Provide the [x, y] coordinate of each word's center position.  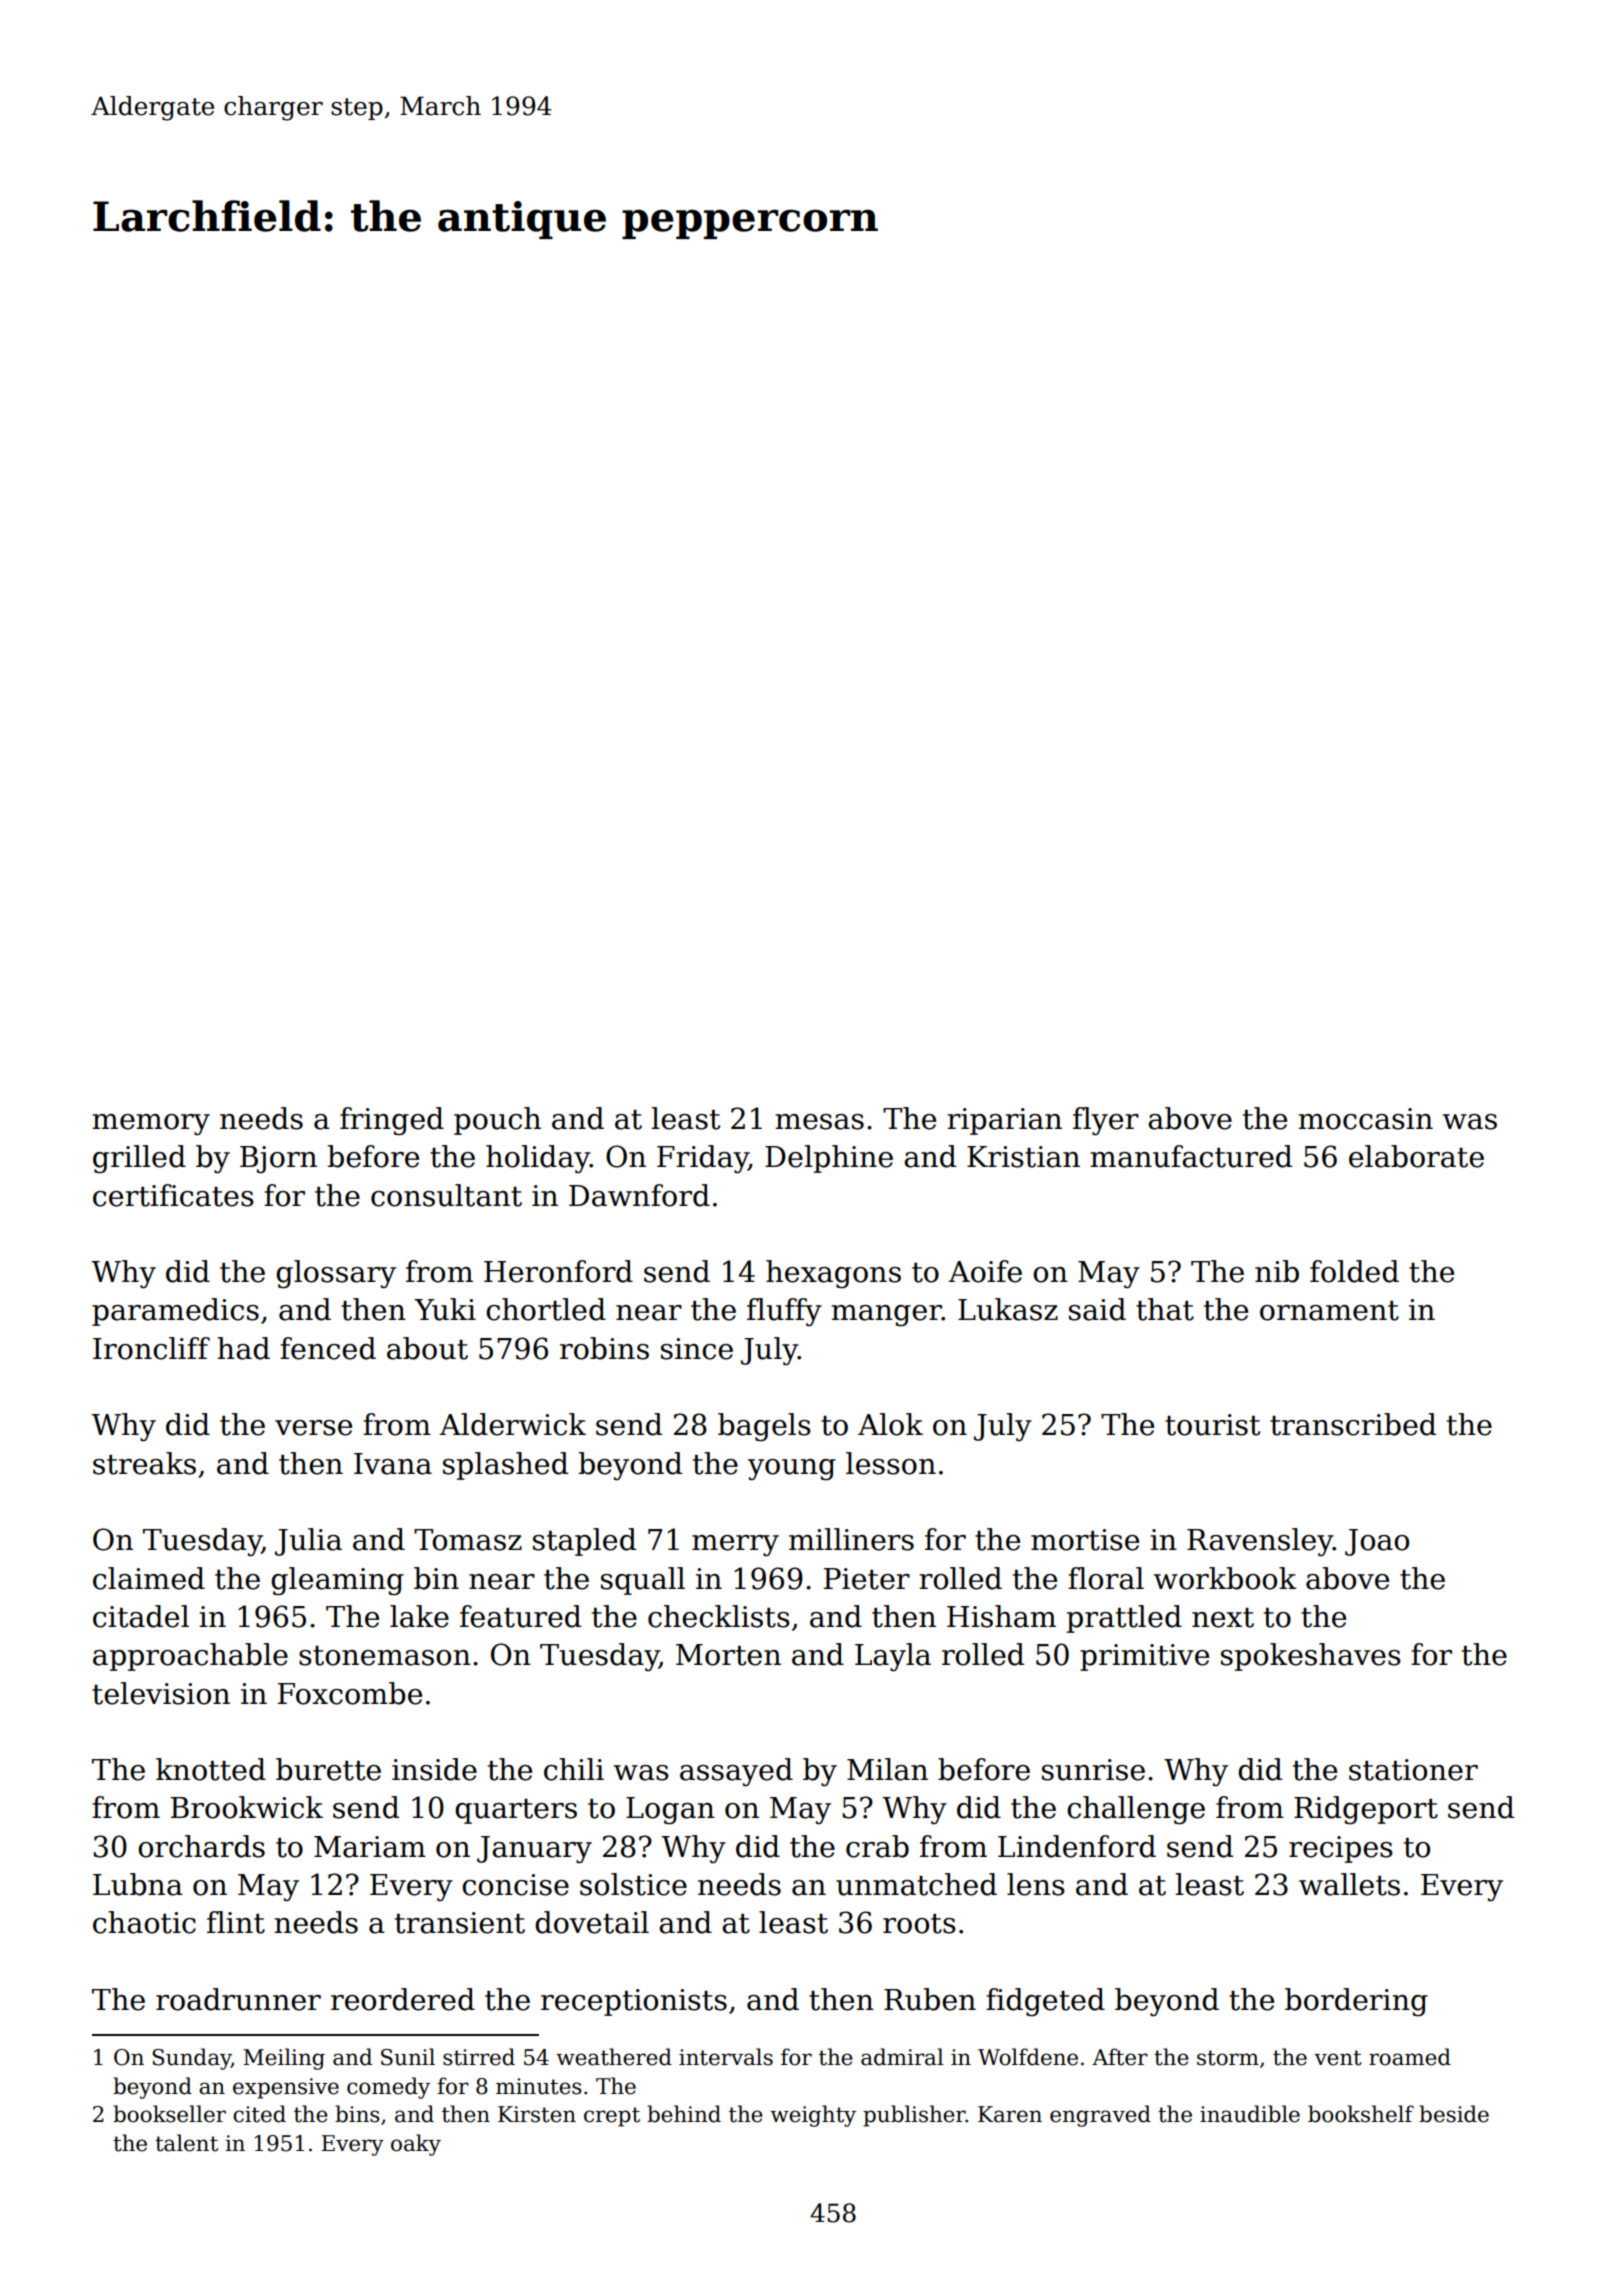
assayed [736, 1772]
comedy [388, 2088]
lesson [891, 1463]
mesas [819, 1122]
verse [313, 1428]
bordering [1356, 2002]
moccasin [1365, 1119]
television [161, 1693]
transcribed [1353, 1424]
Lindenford [1077, 1846]
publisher [914, 2116]
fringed [392, 1121]
